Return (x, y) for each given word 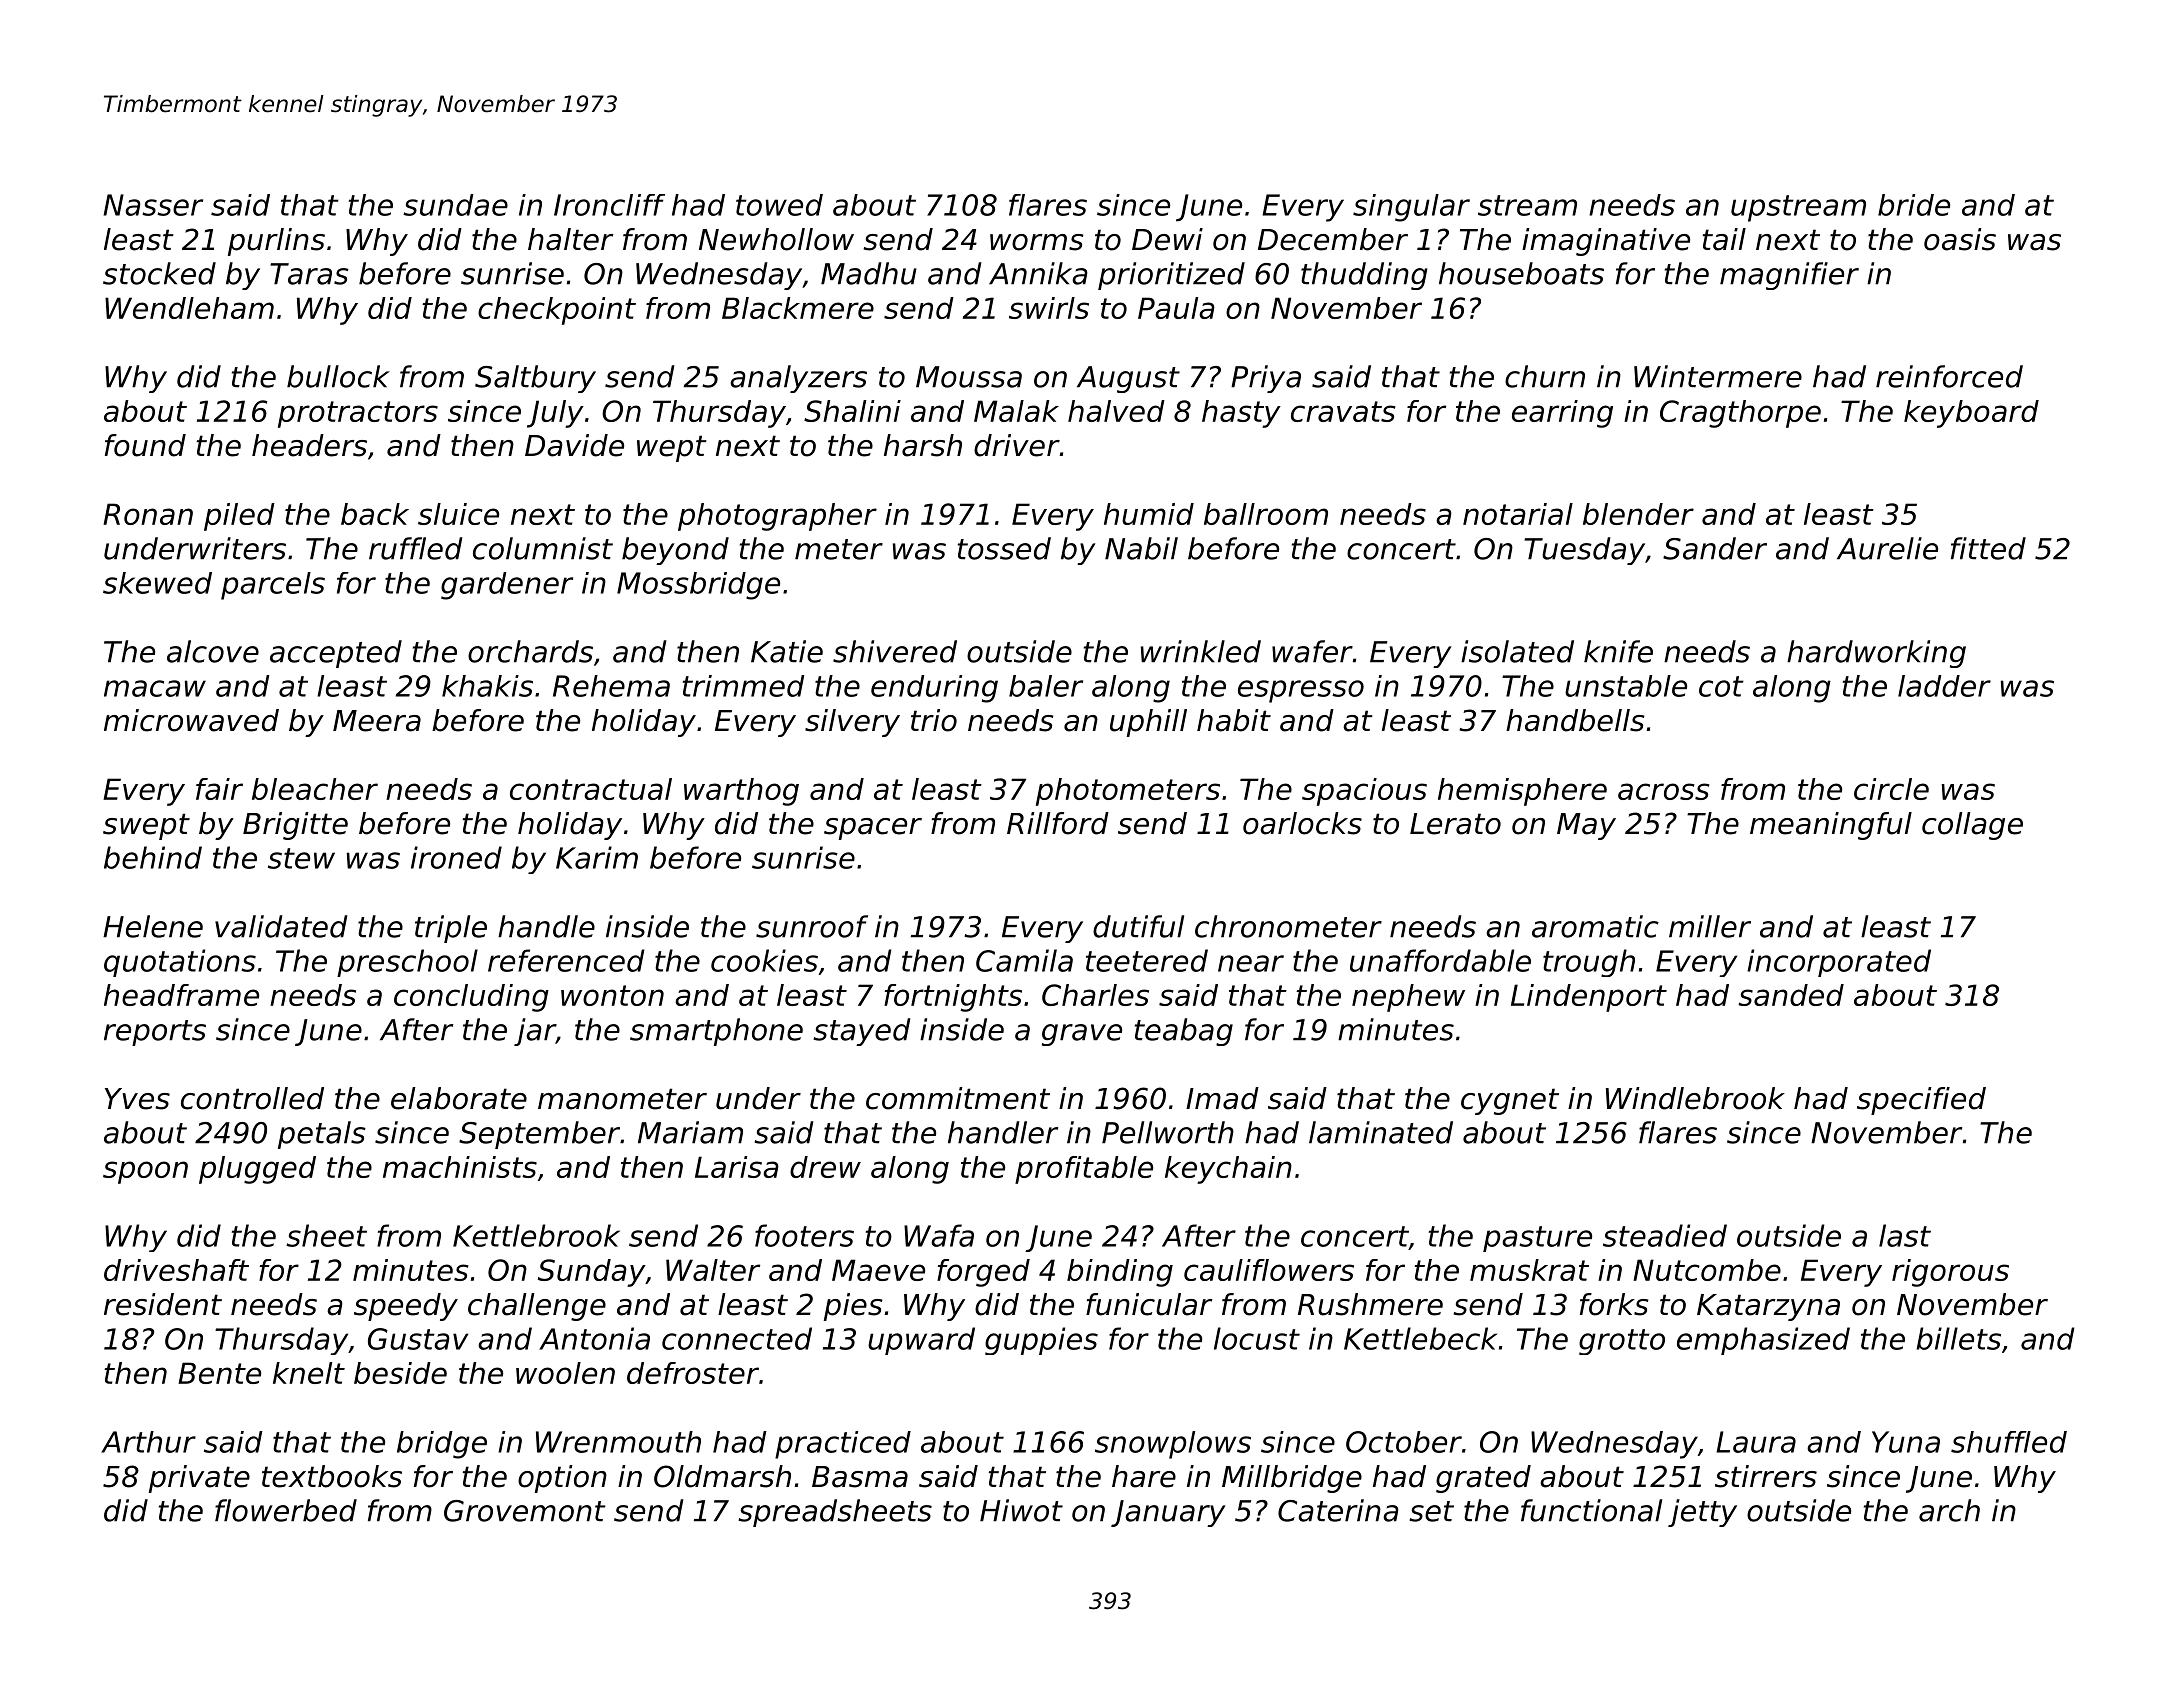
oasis (1960, 239)
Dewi (1167, 239)
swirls (1049, 308)
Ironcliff (609, 205)
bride (1914, 205)
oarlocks (1302, 823)
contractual (591, 789)
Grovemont (524, 1511)
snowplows (1173, 1445)
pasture (1537, 1239)
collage (1972, 826)
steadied (1665, 1235)
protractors (358, 414)
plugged (257, 1170)
